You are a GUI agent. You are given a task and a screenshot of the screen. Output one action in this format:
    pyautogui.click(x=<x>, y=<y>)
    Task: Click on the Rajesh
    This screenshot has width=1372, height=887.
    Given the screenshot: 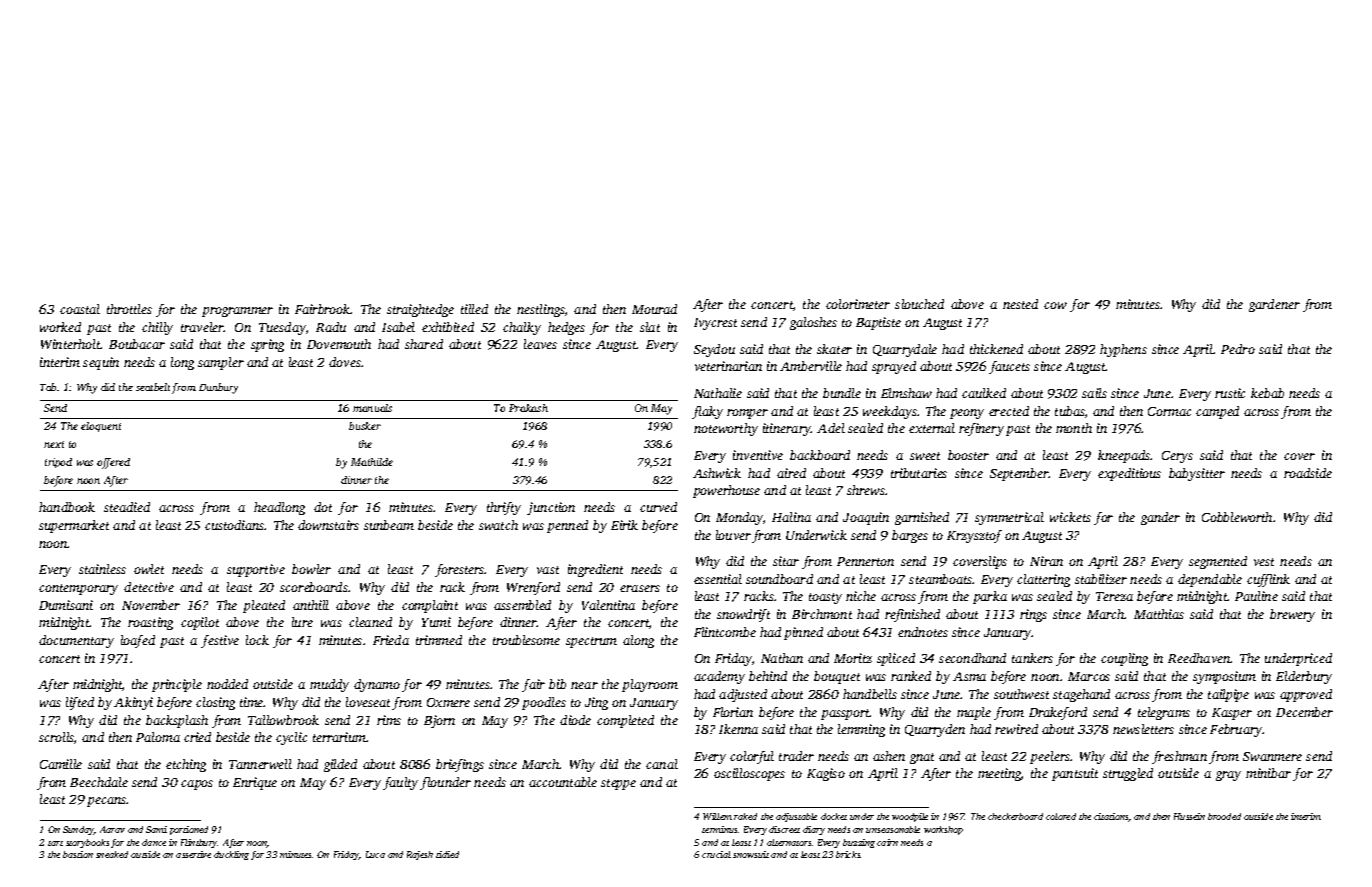 What is the action you would take?
    pyautogui.click(x=420, y=855)
